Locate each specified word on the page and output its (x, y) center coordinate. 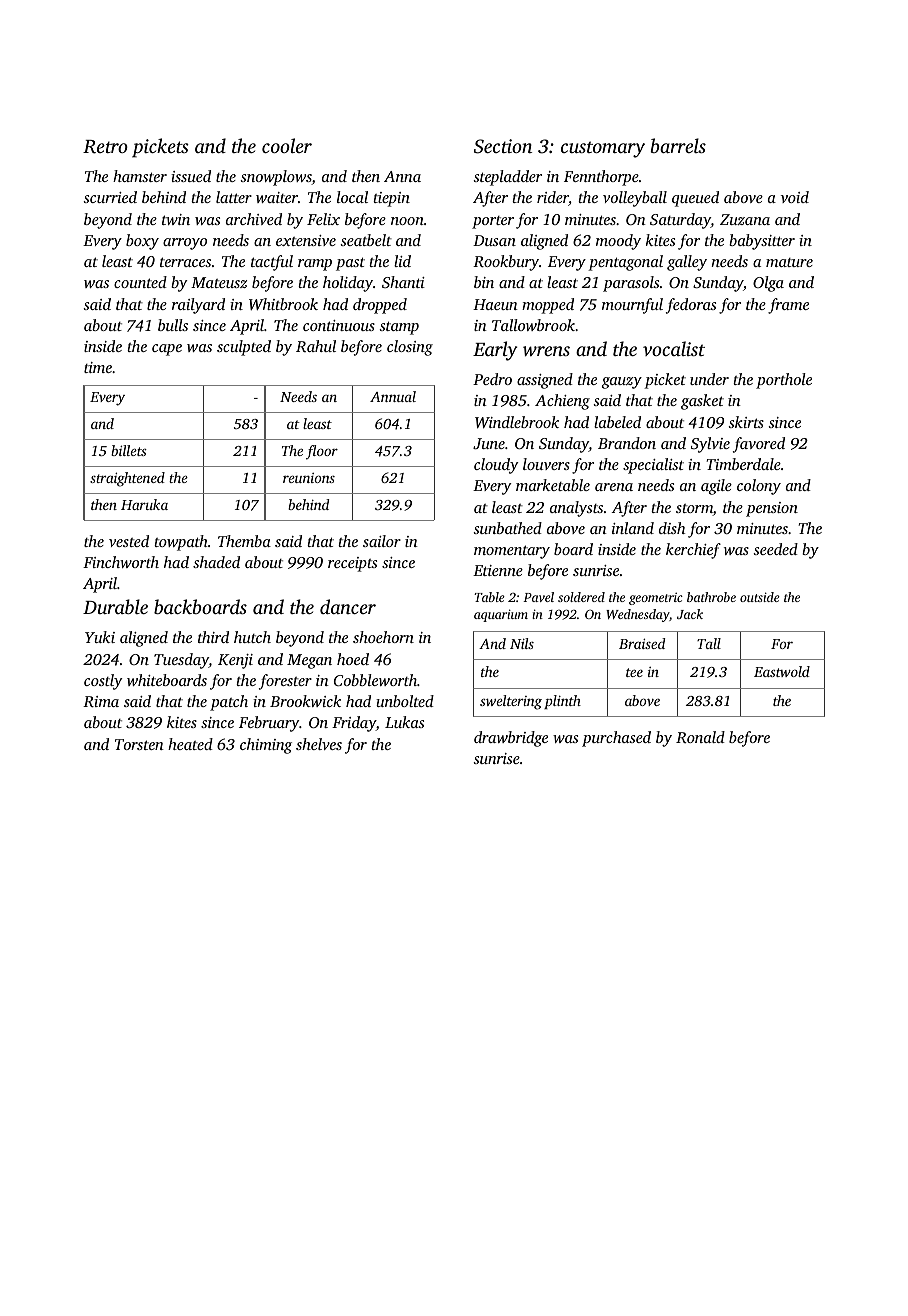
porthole (784, 381)
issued (191, 176)
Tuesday (181, 661)
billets (129, 450)
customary (603, 149)
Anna (402, 176)
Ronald (700, 737)
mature (789, 262)
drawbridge (511, 739)
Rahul (316, 346)
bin (484, 282)
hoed (353, 659)
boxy (142, 242)
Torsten (139, 744)
